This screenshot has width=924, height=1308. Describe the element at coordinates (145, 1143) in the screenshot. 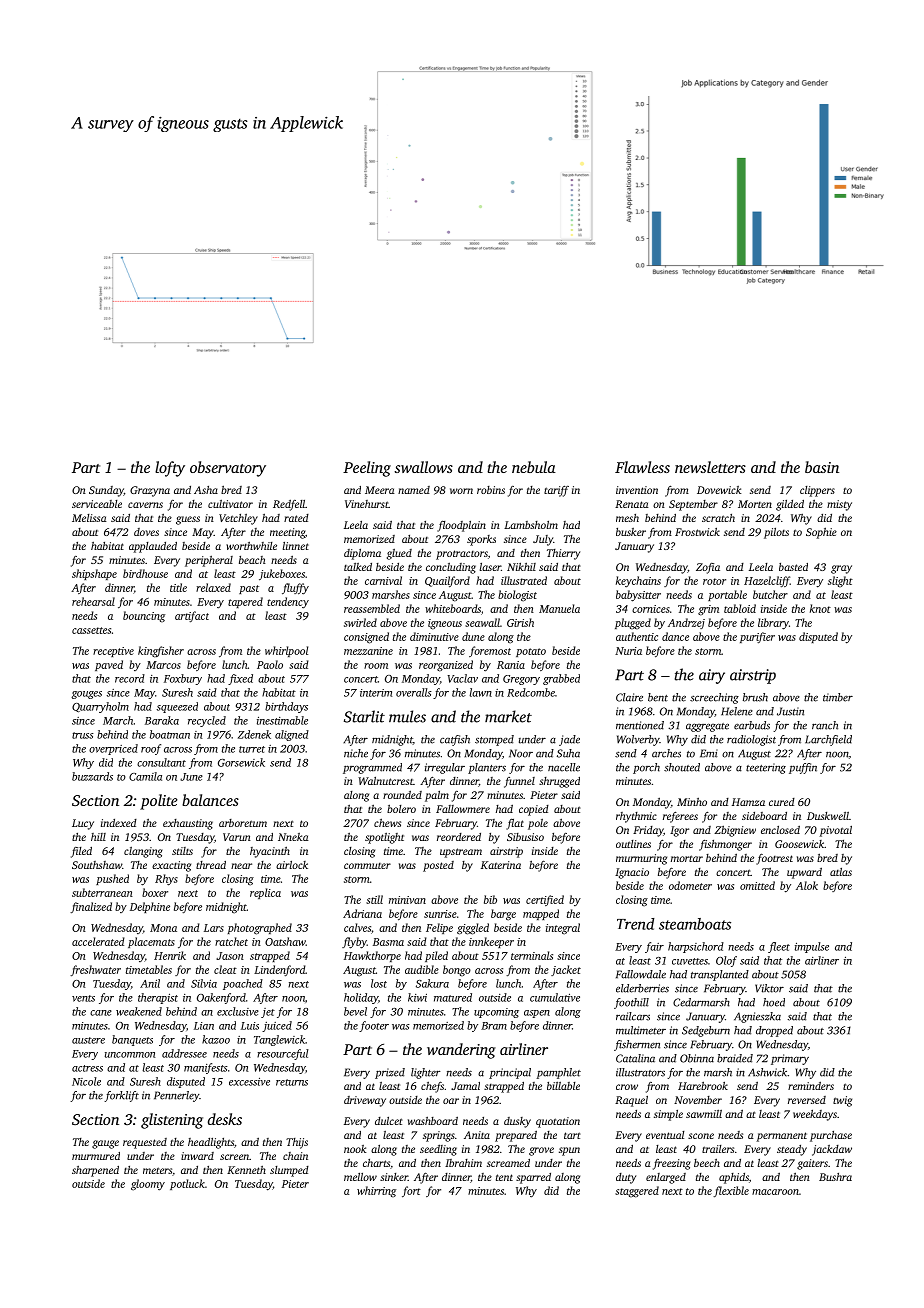

I see `requested` at that location.
